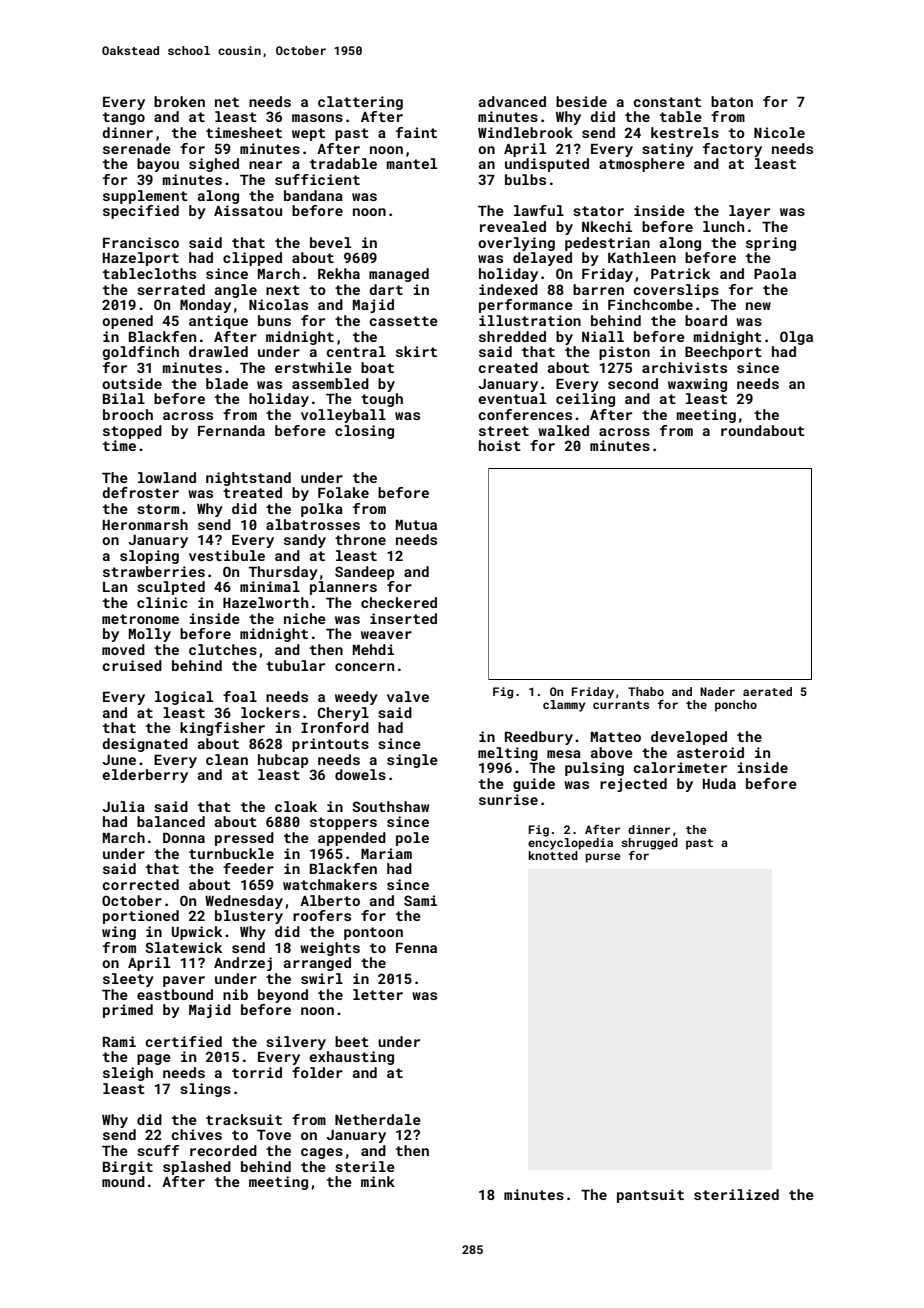 The width and height of the page is (924, 1308). I want to click on Donna, so click(184, 838).
